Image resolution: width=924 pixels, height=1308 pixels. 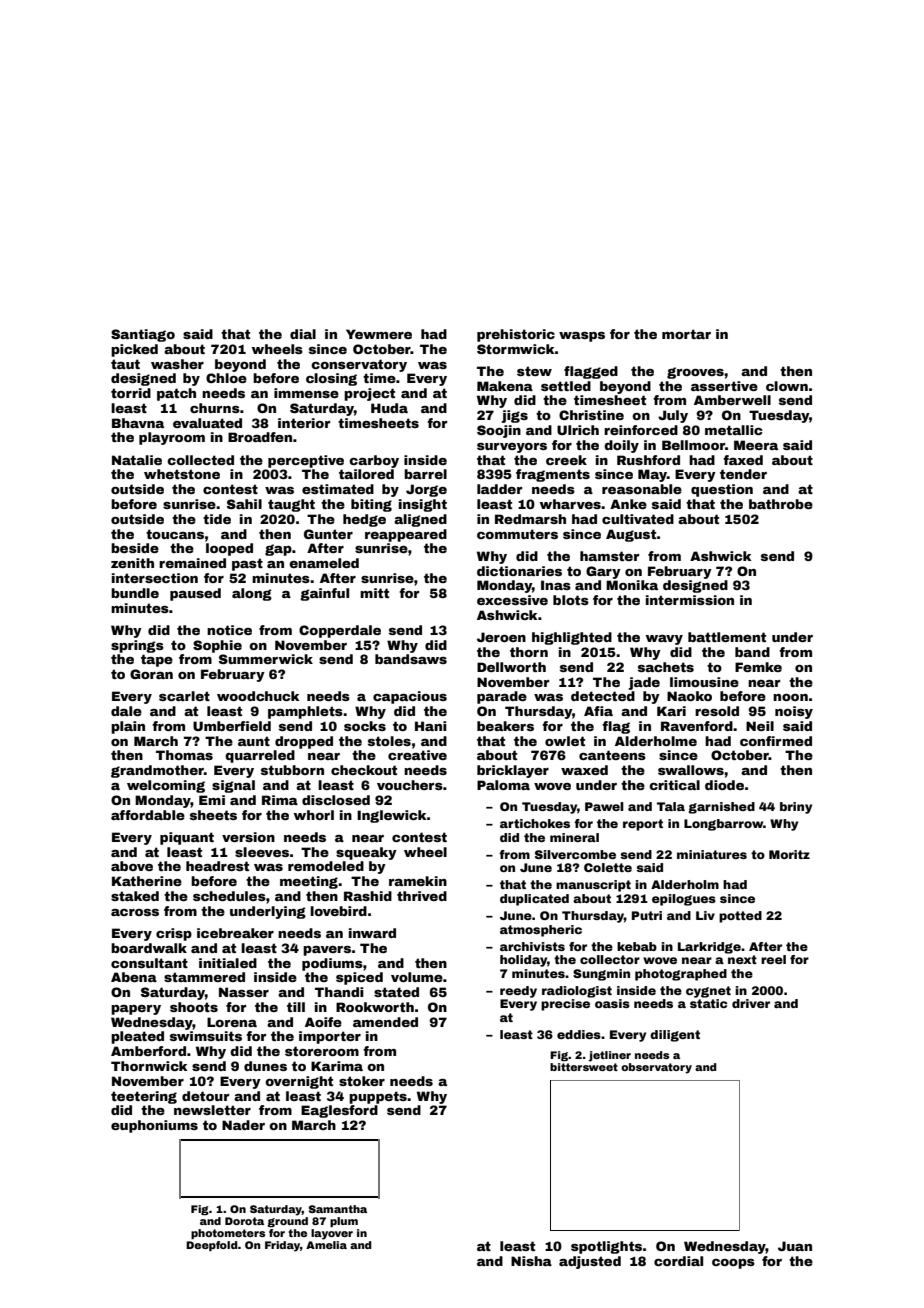 What do you see at coordinates (157, 660) in the screenshot?
I see `tape` at bounding box center [157, 660].
